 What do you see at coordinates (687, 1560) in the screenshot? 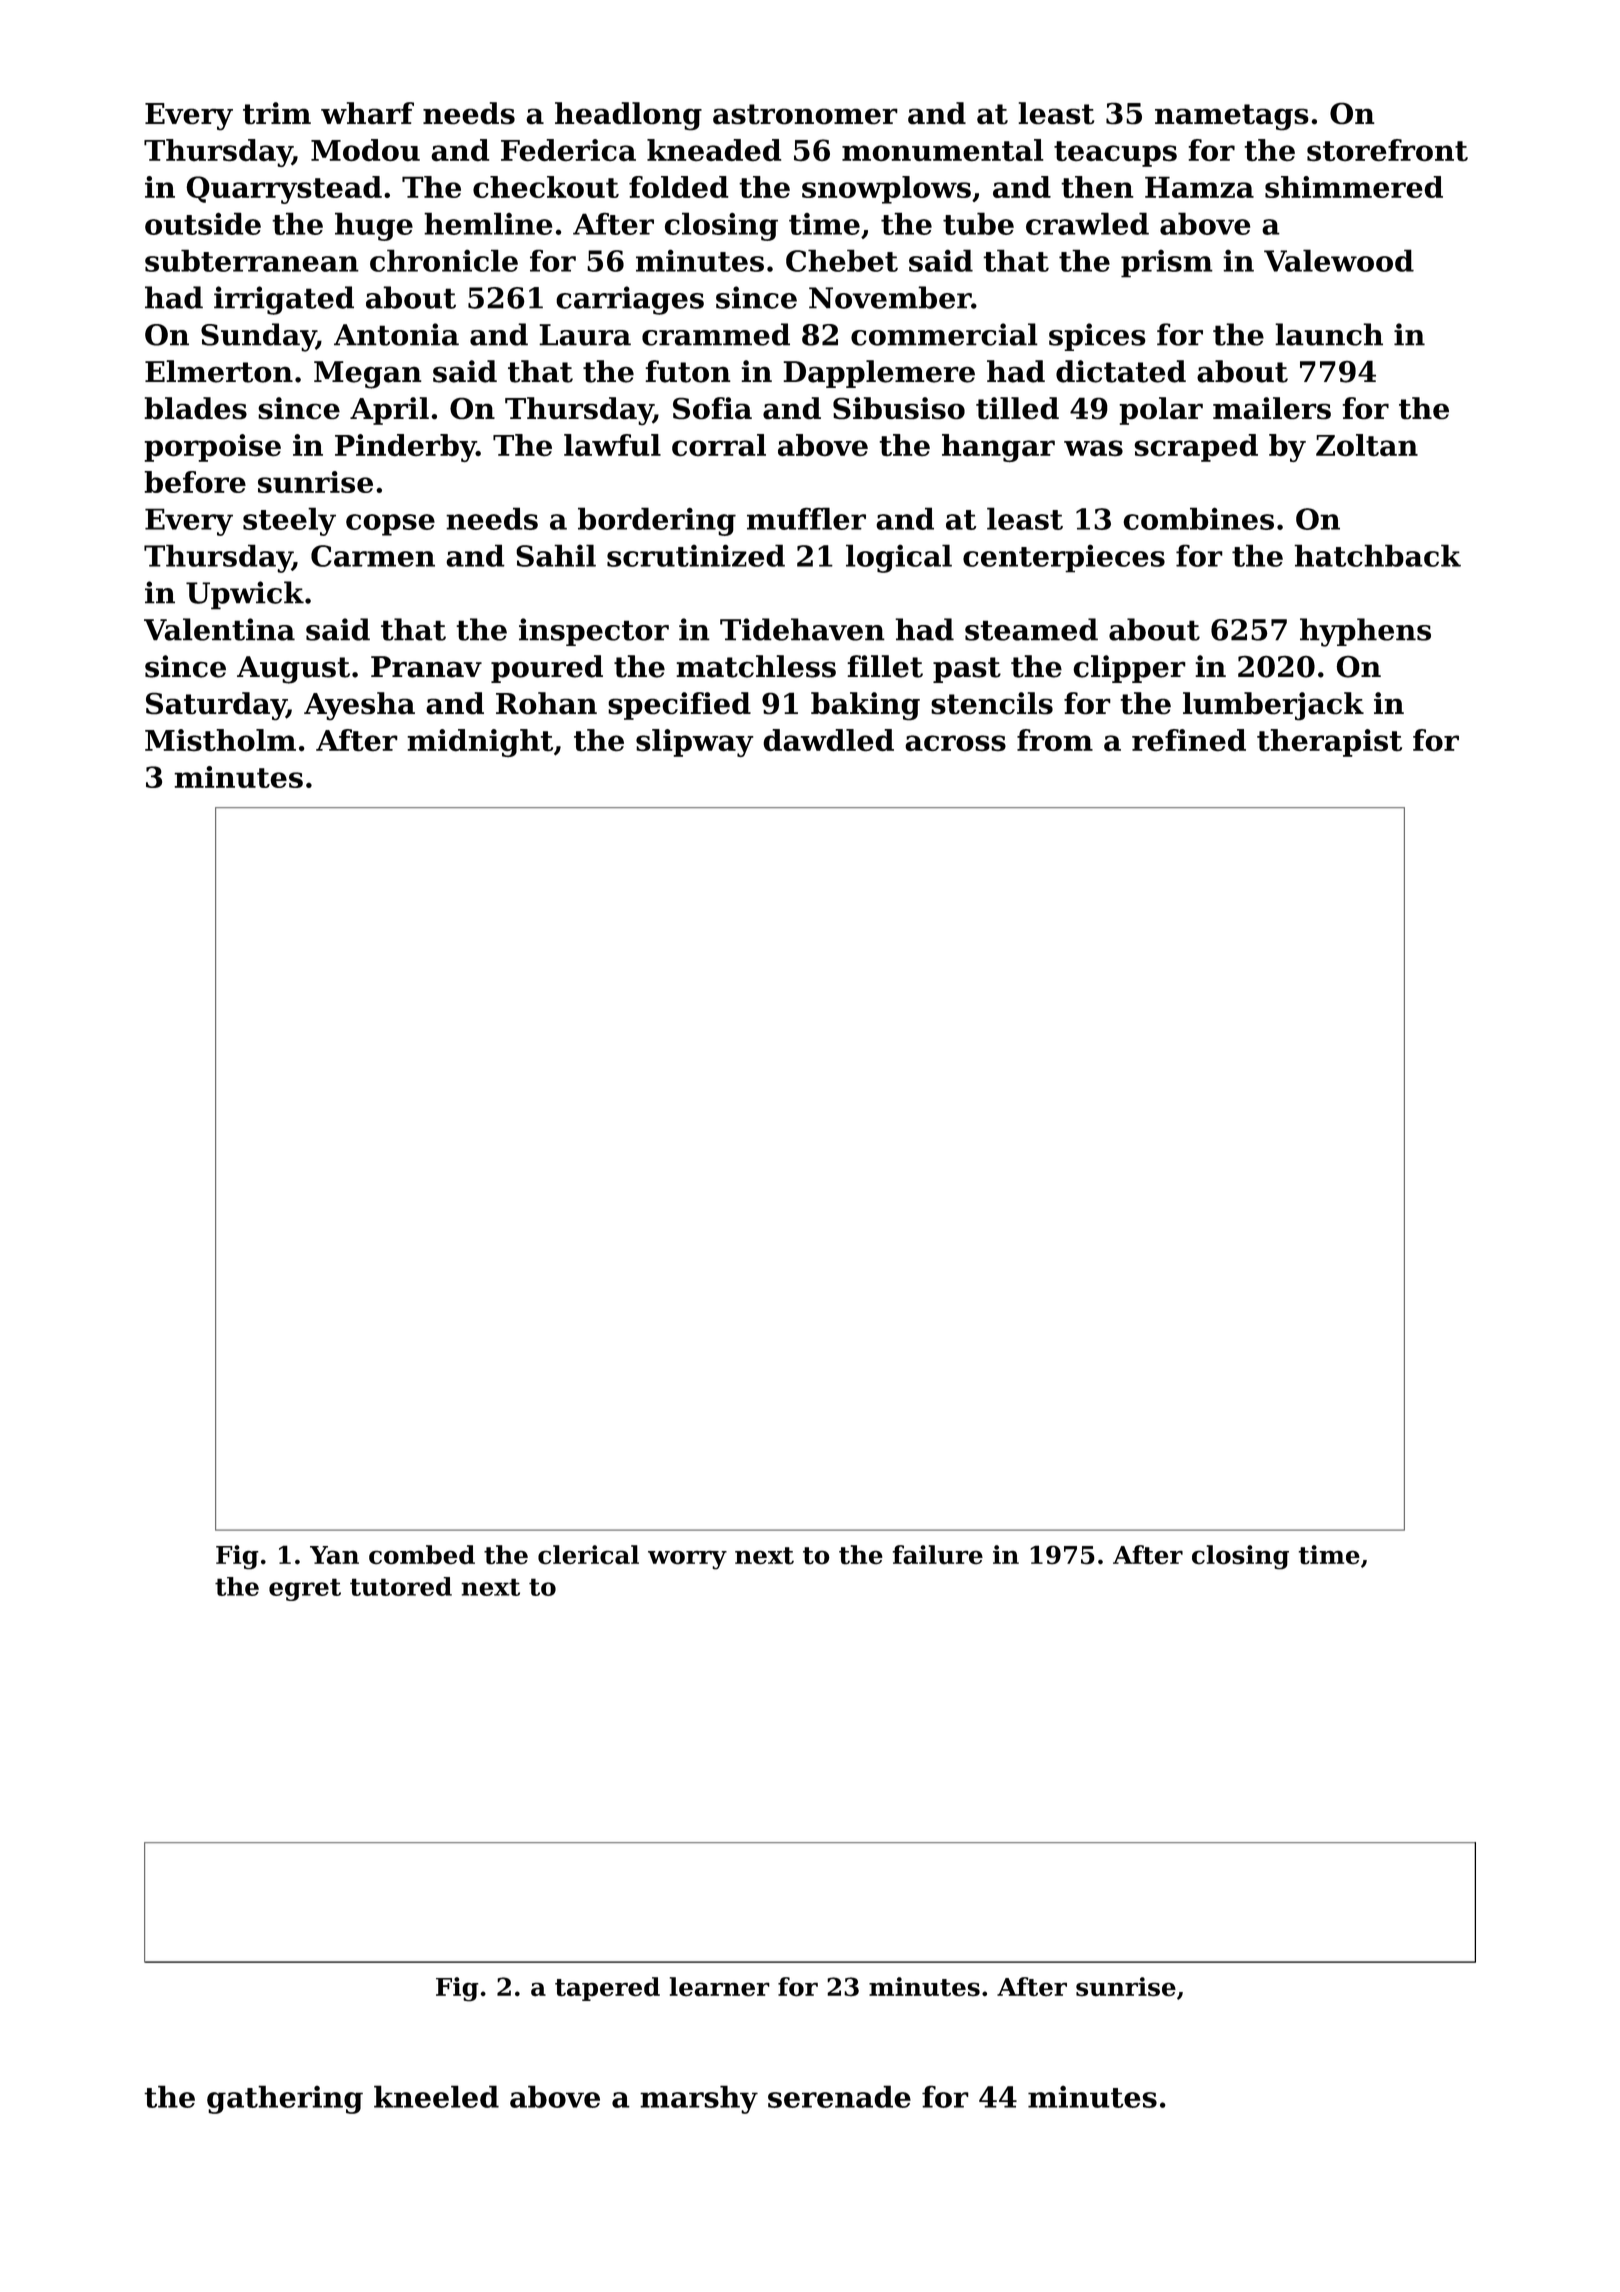
I see `worry` at bounding box center [687, 1560].
